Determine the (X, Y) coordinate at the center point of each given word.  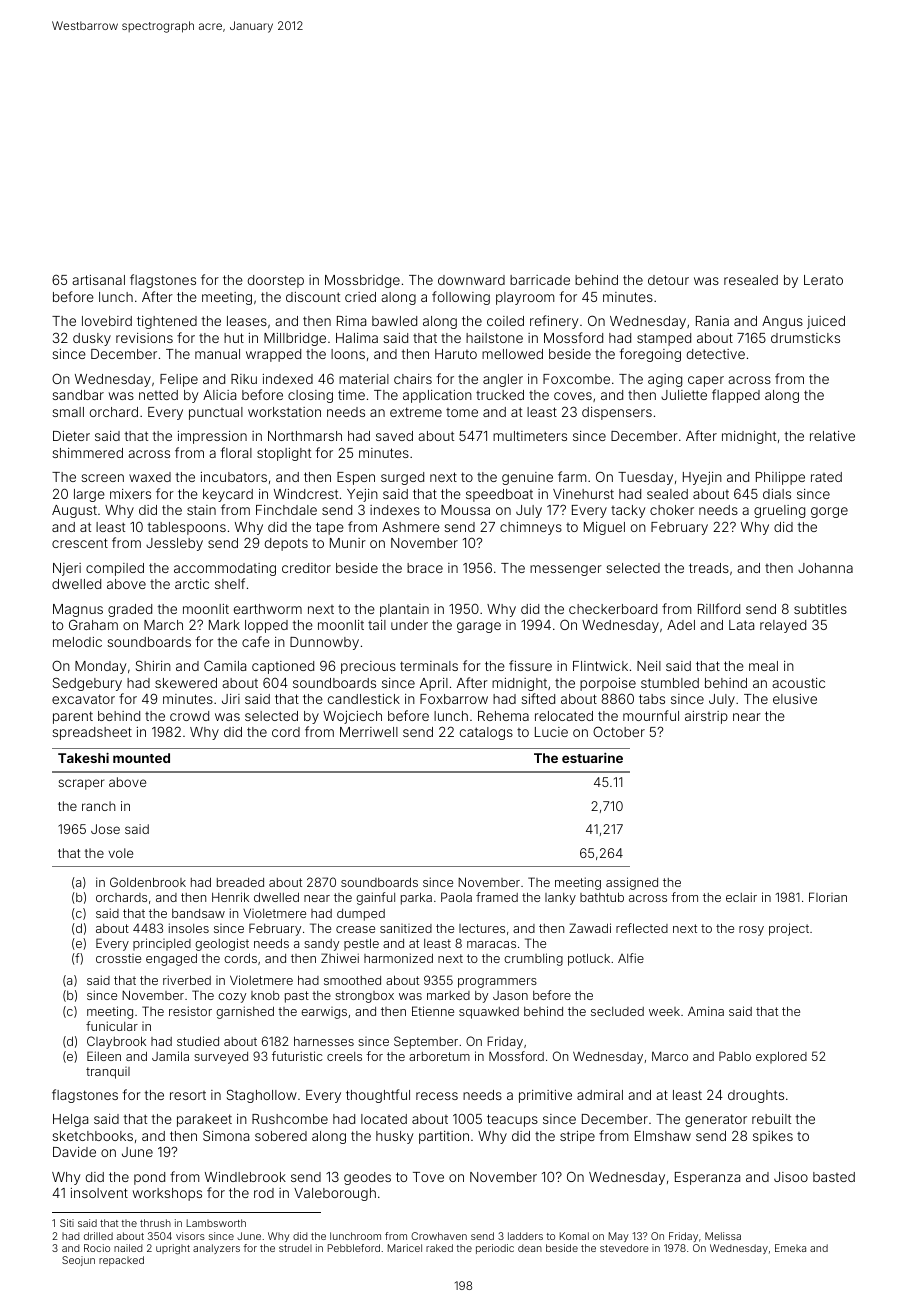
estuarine (592, 758)
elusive (795, 699)
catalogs (486, 733)
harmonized (398, 958)
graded (130, 610)
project (789, 929)
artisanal (98, 280)
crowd (189, 716)
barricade (540, 280)
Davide (74, 1152)
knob (265, 995)
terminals (429, 666)
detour (668, 280)
